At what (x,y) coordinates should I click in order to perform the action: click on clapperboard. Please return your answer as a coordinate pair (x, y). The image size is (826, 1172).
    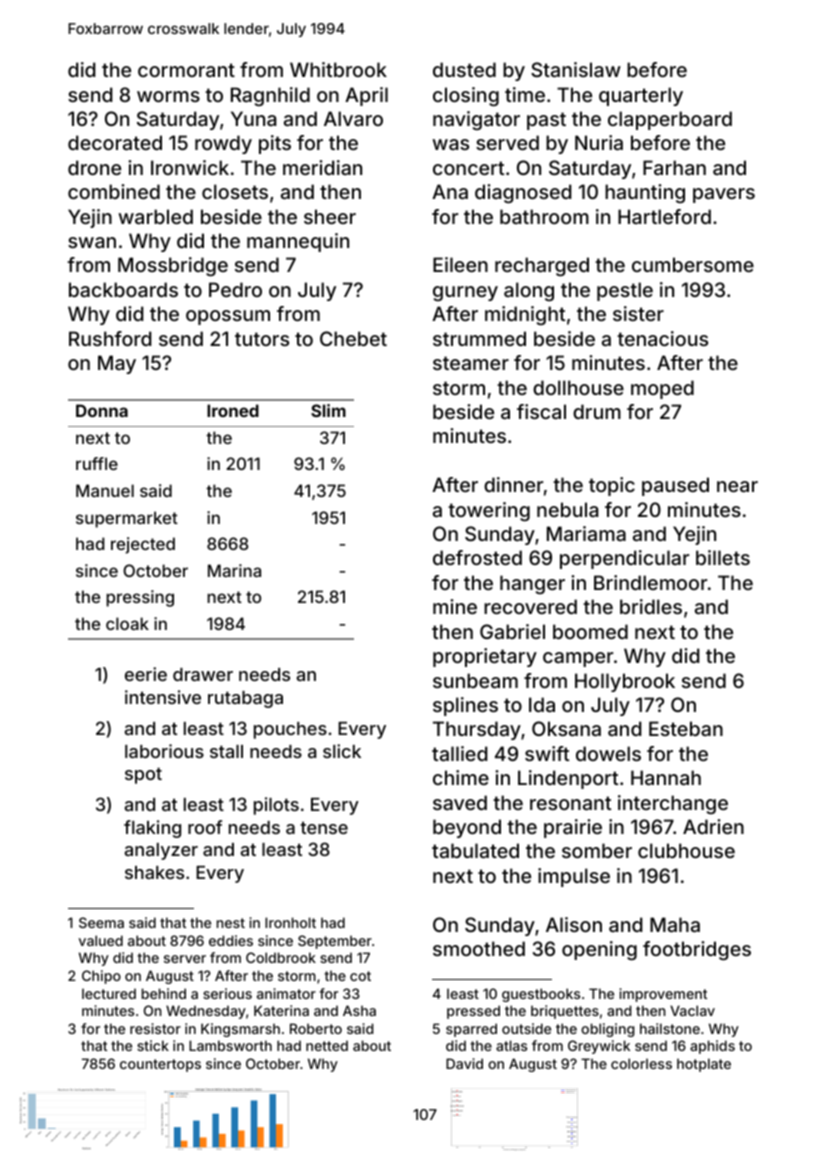
    Looking at the image, I should click on (670, 120).
